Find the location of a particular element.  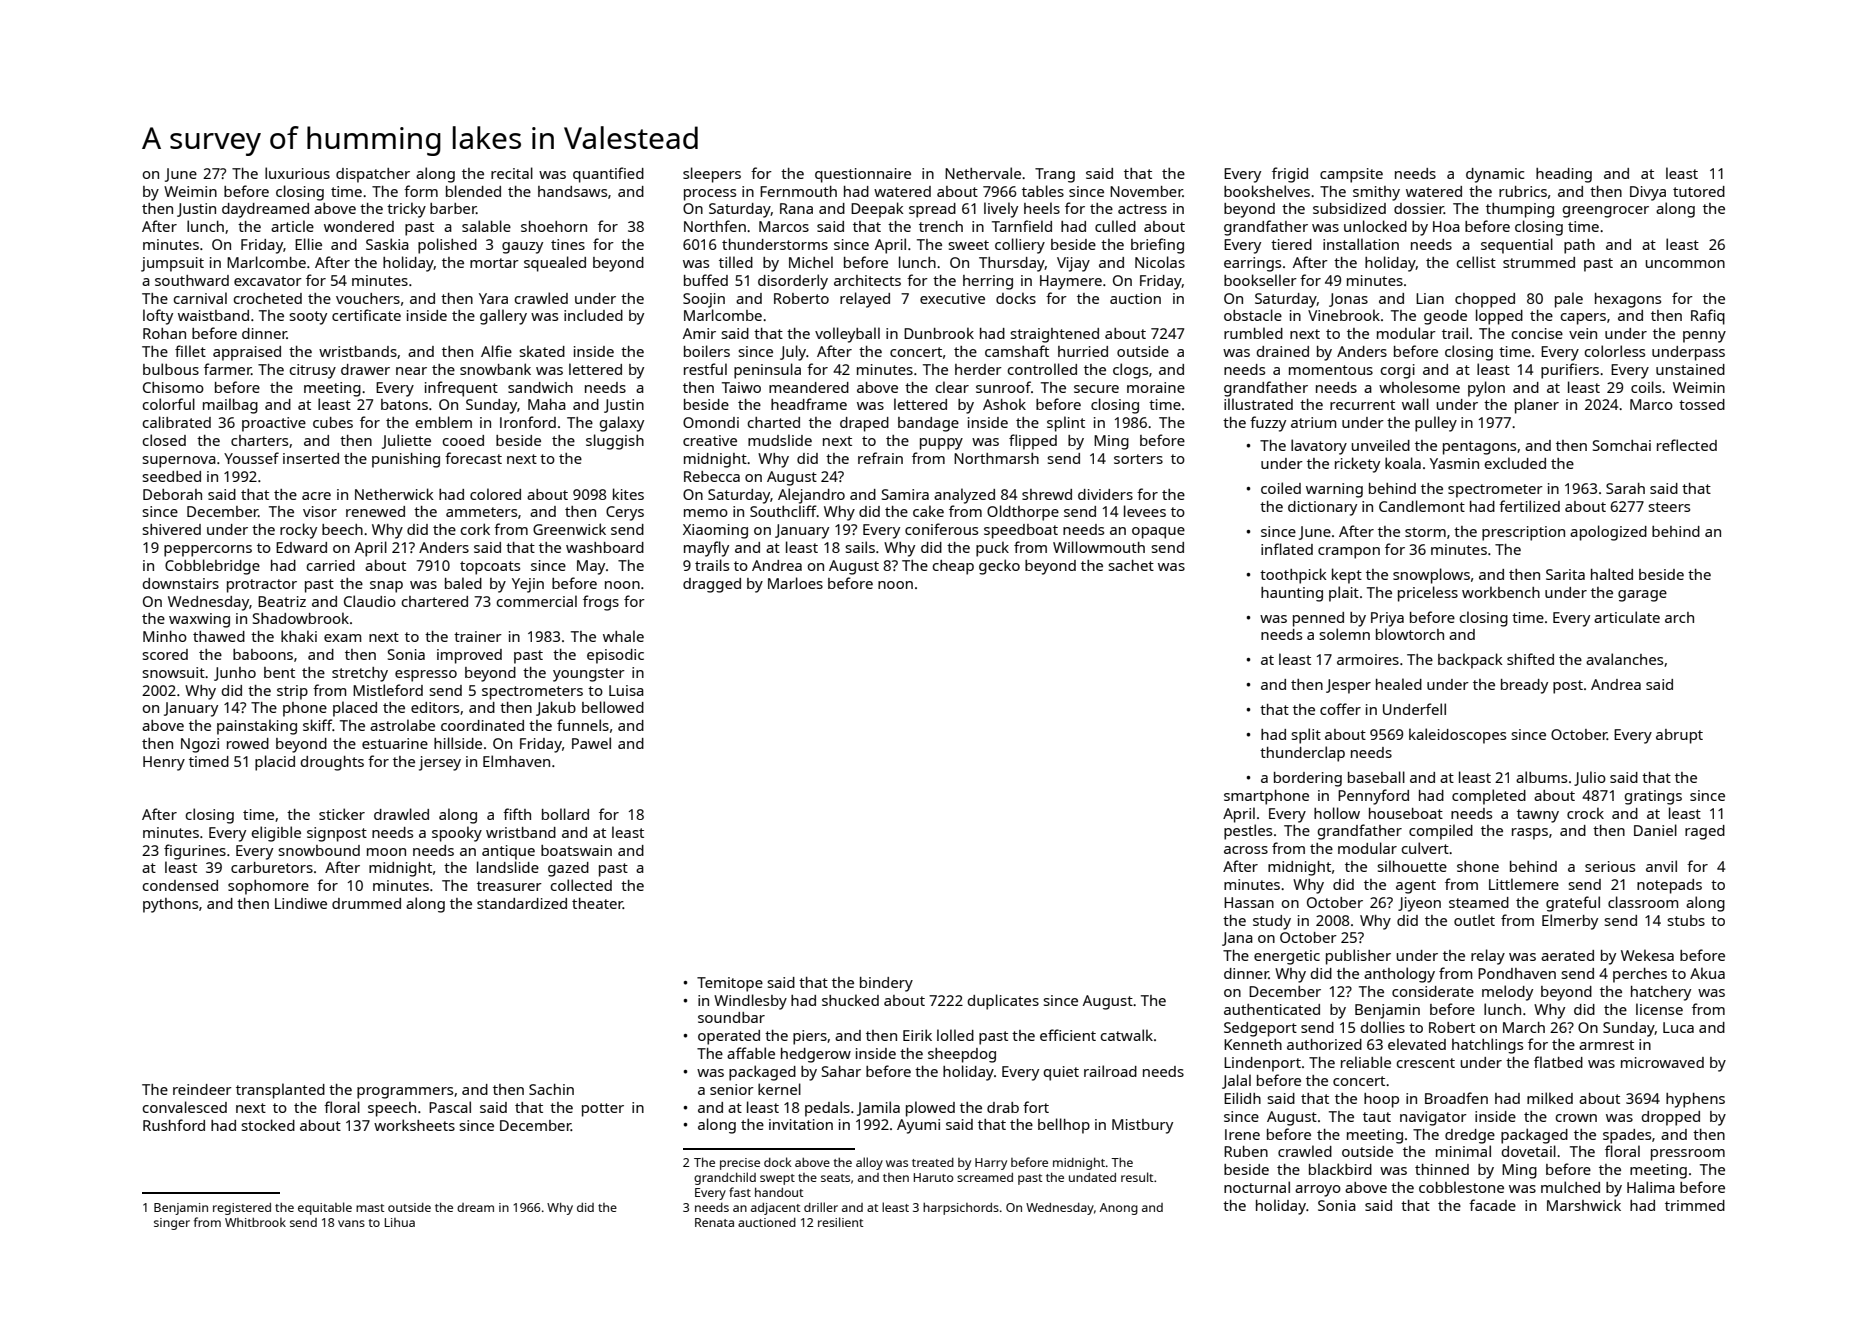

restful is located at coordinates (705, 369).
